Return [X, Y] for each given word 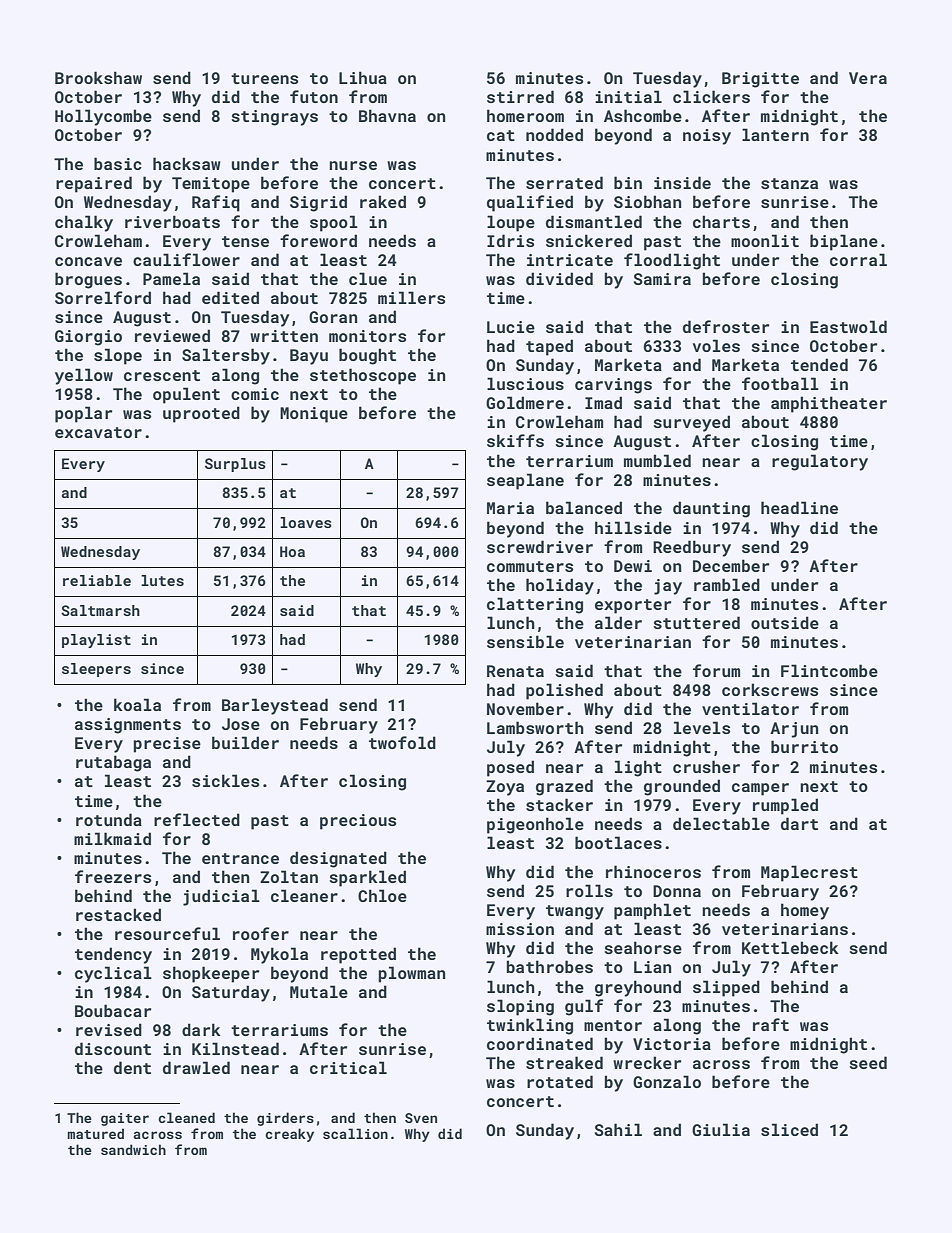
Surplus [235, 465]
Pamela [171, 278]
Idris [510, 240]
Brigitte [760, 80]
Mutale [319, 991]
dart [799, 823]
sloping [520, 1007]
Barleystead [275, 706]
